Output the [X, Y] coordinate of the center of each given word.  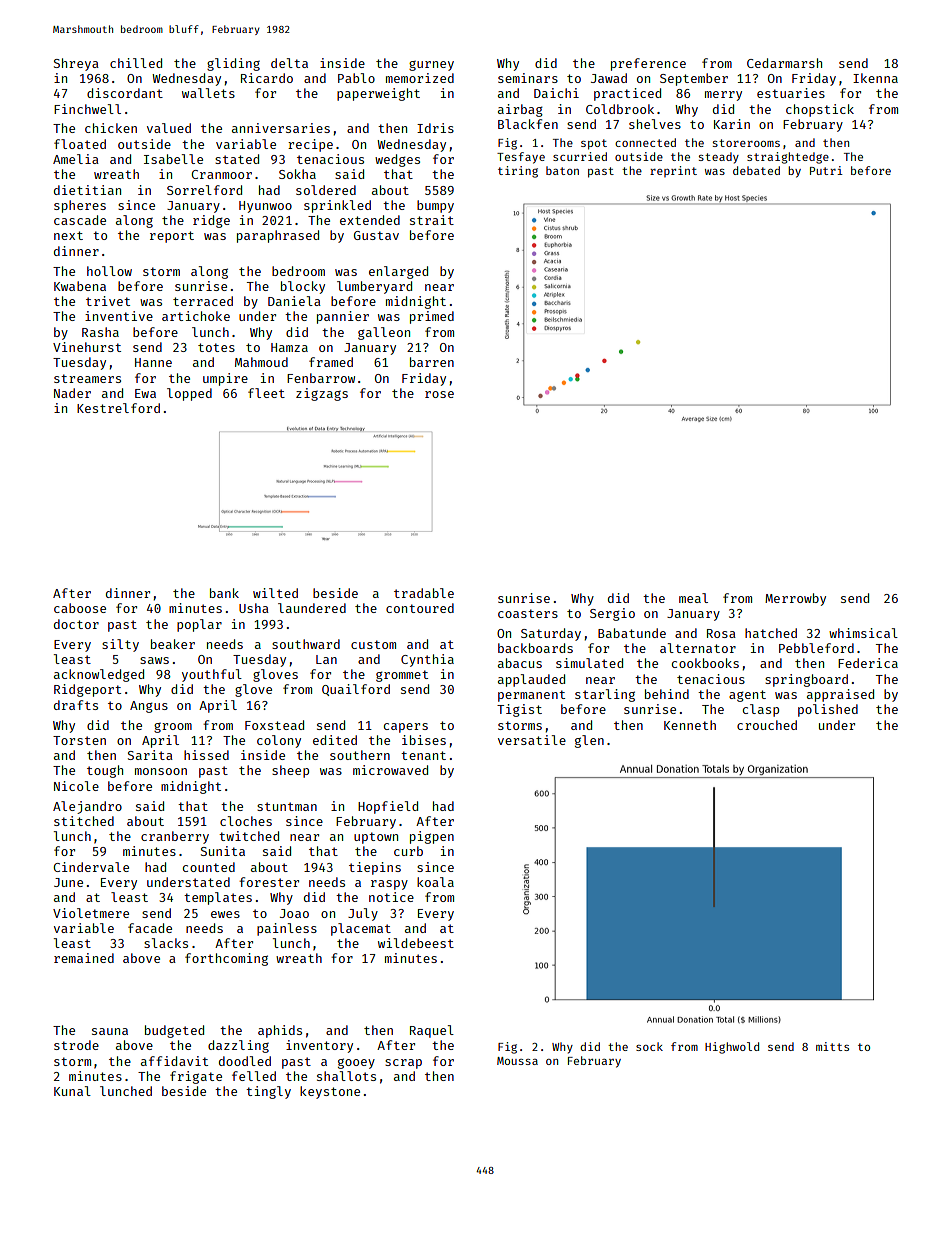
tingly [268, 1092]
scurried [580, 156]
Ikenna [875, 78]
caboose [80, 608]
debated [756, 170]
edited [335, 740]
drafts [76, 705]
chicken [111, 128]
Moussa [517, 1061]
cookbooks [705, 663]
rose [439, 394]
